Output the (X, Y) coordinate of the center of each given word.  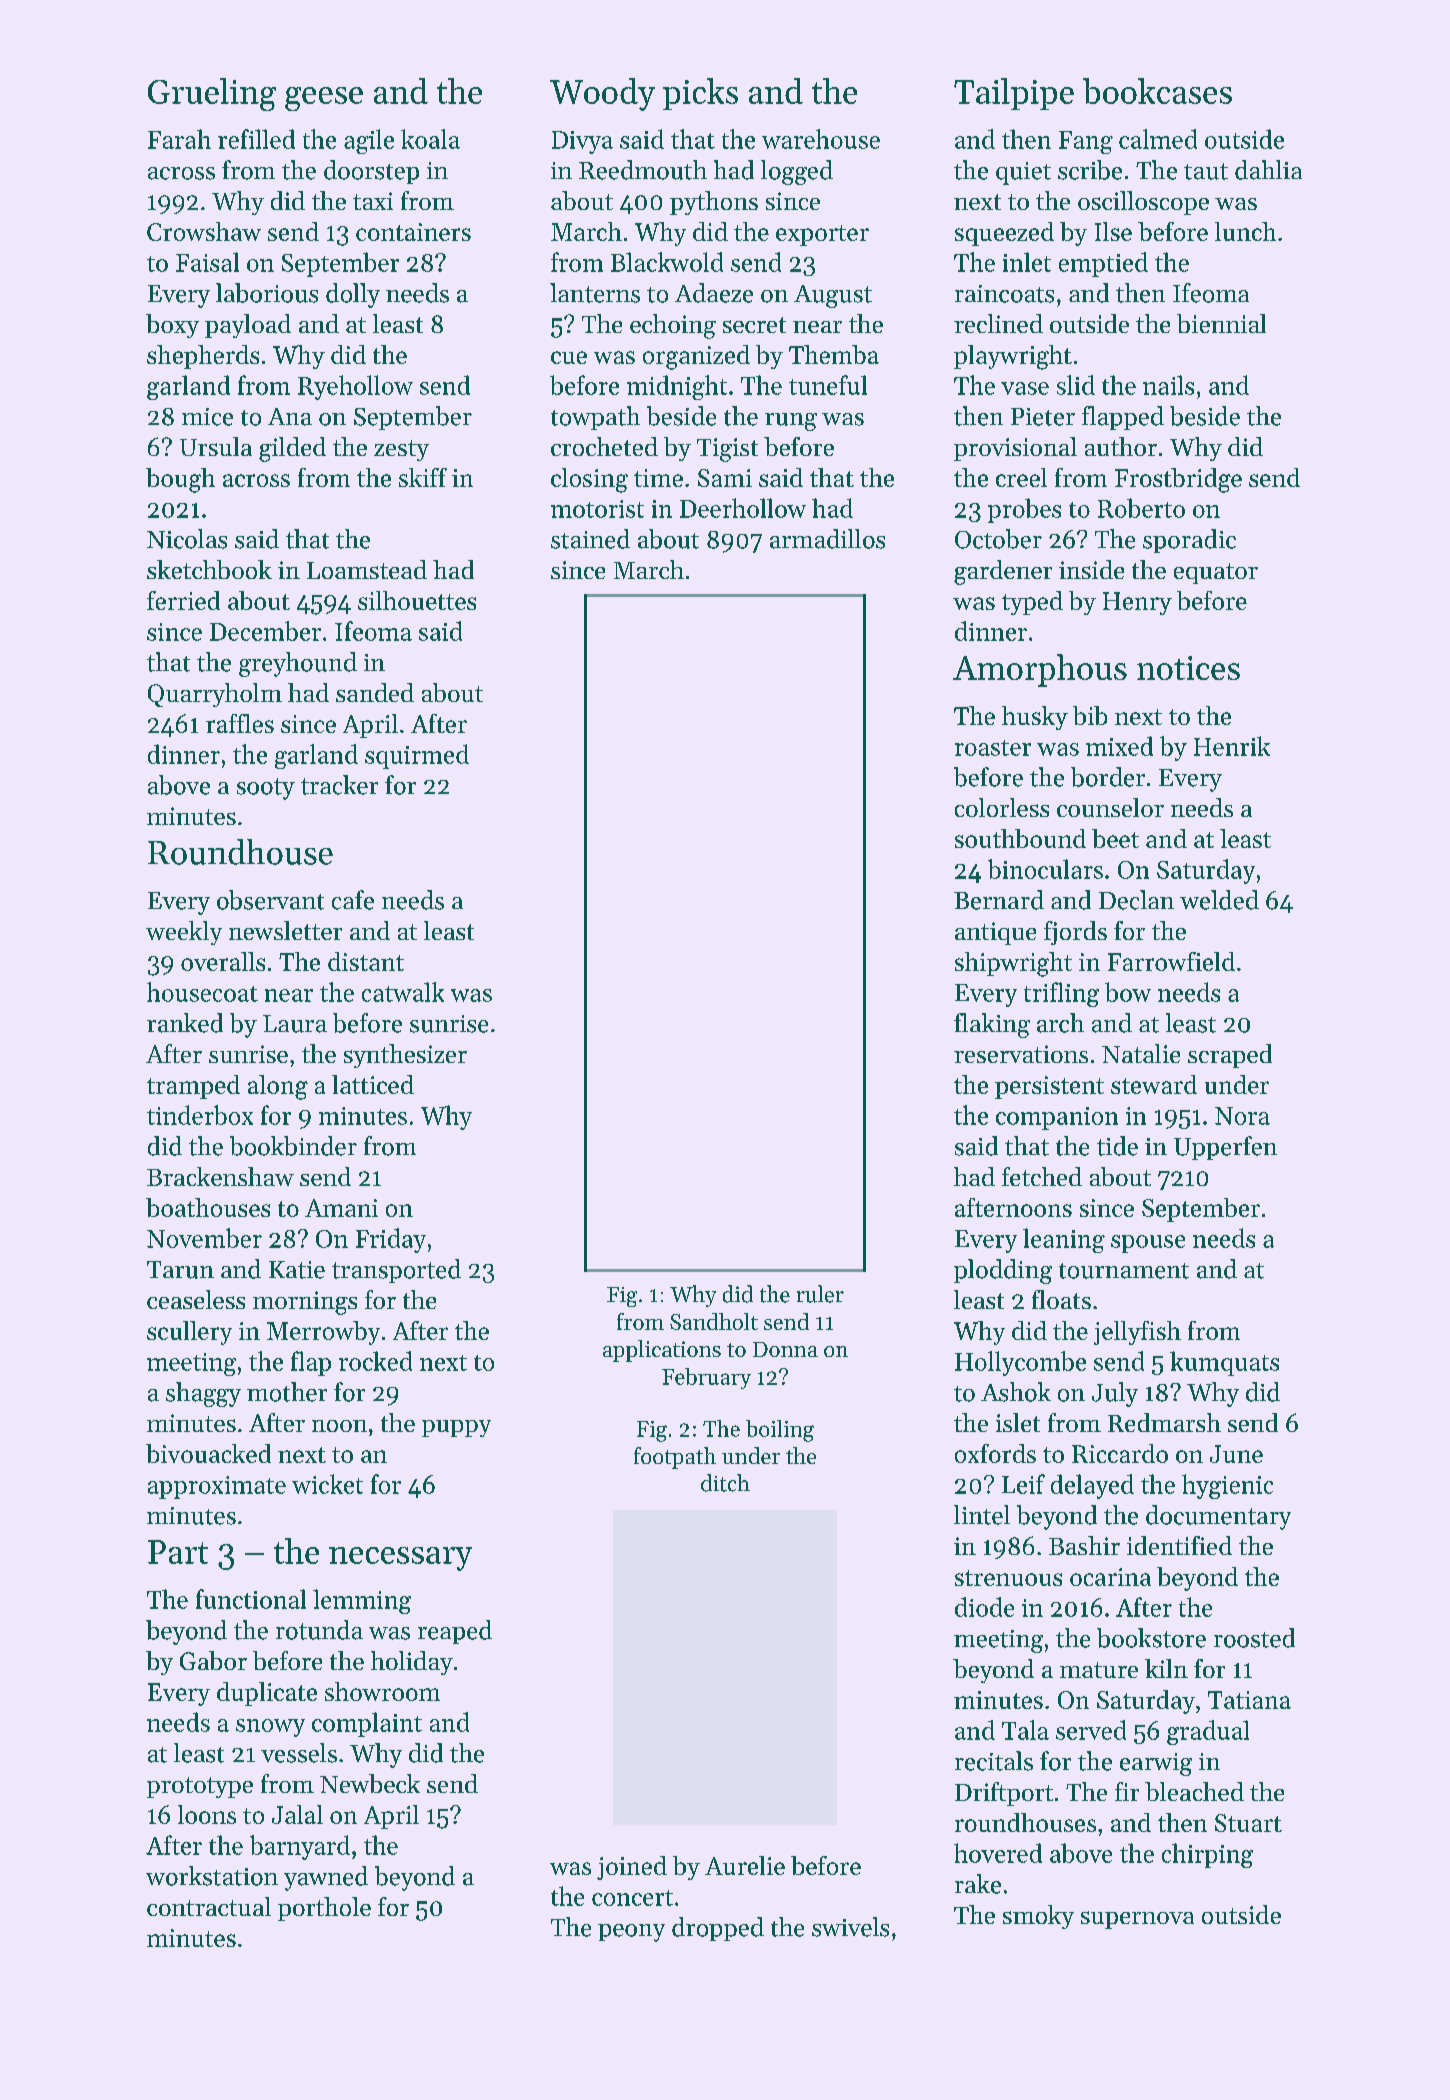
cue (569, 357)
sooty (266, 789)
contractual (209, 1906)
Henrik (1232, 746)
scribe (1090, 170)
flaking (992, 1025)
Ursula (216, 446)
